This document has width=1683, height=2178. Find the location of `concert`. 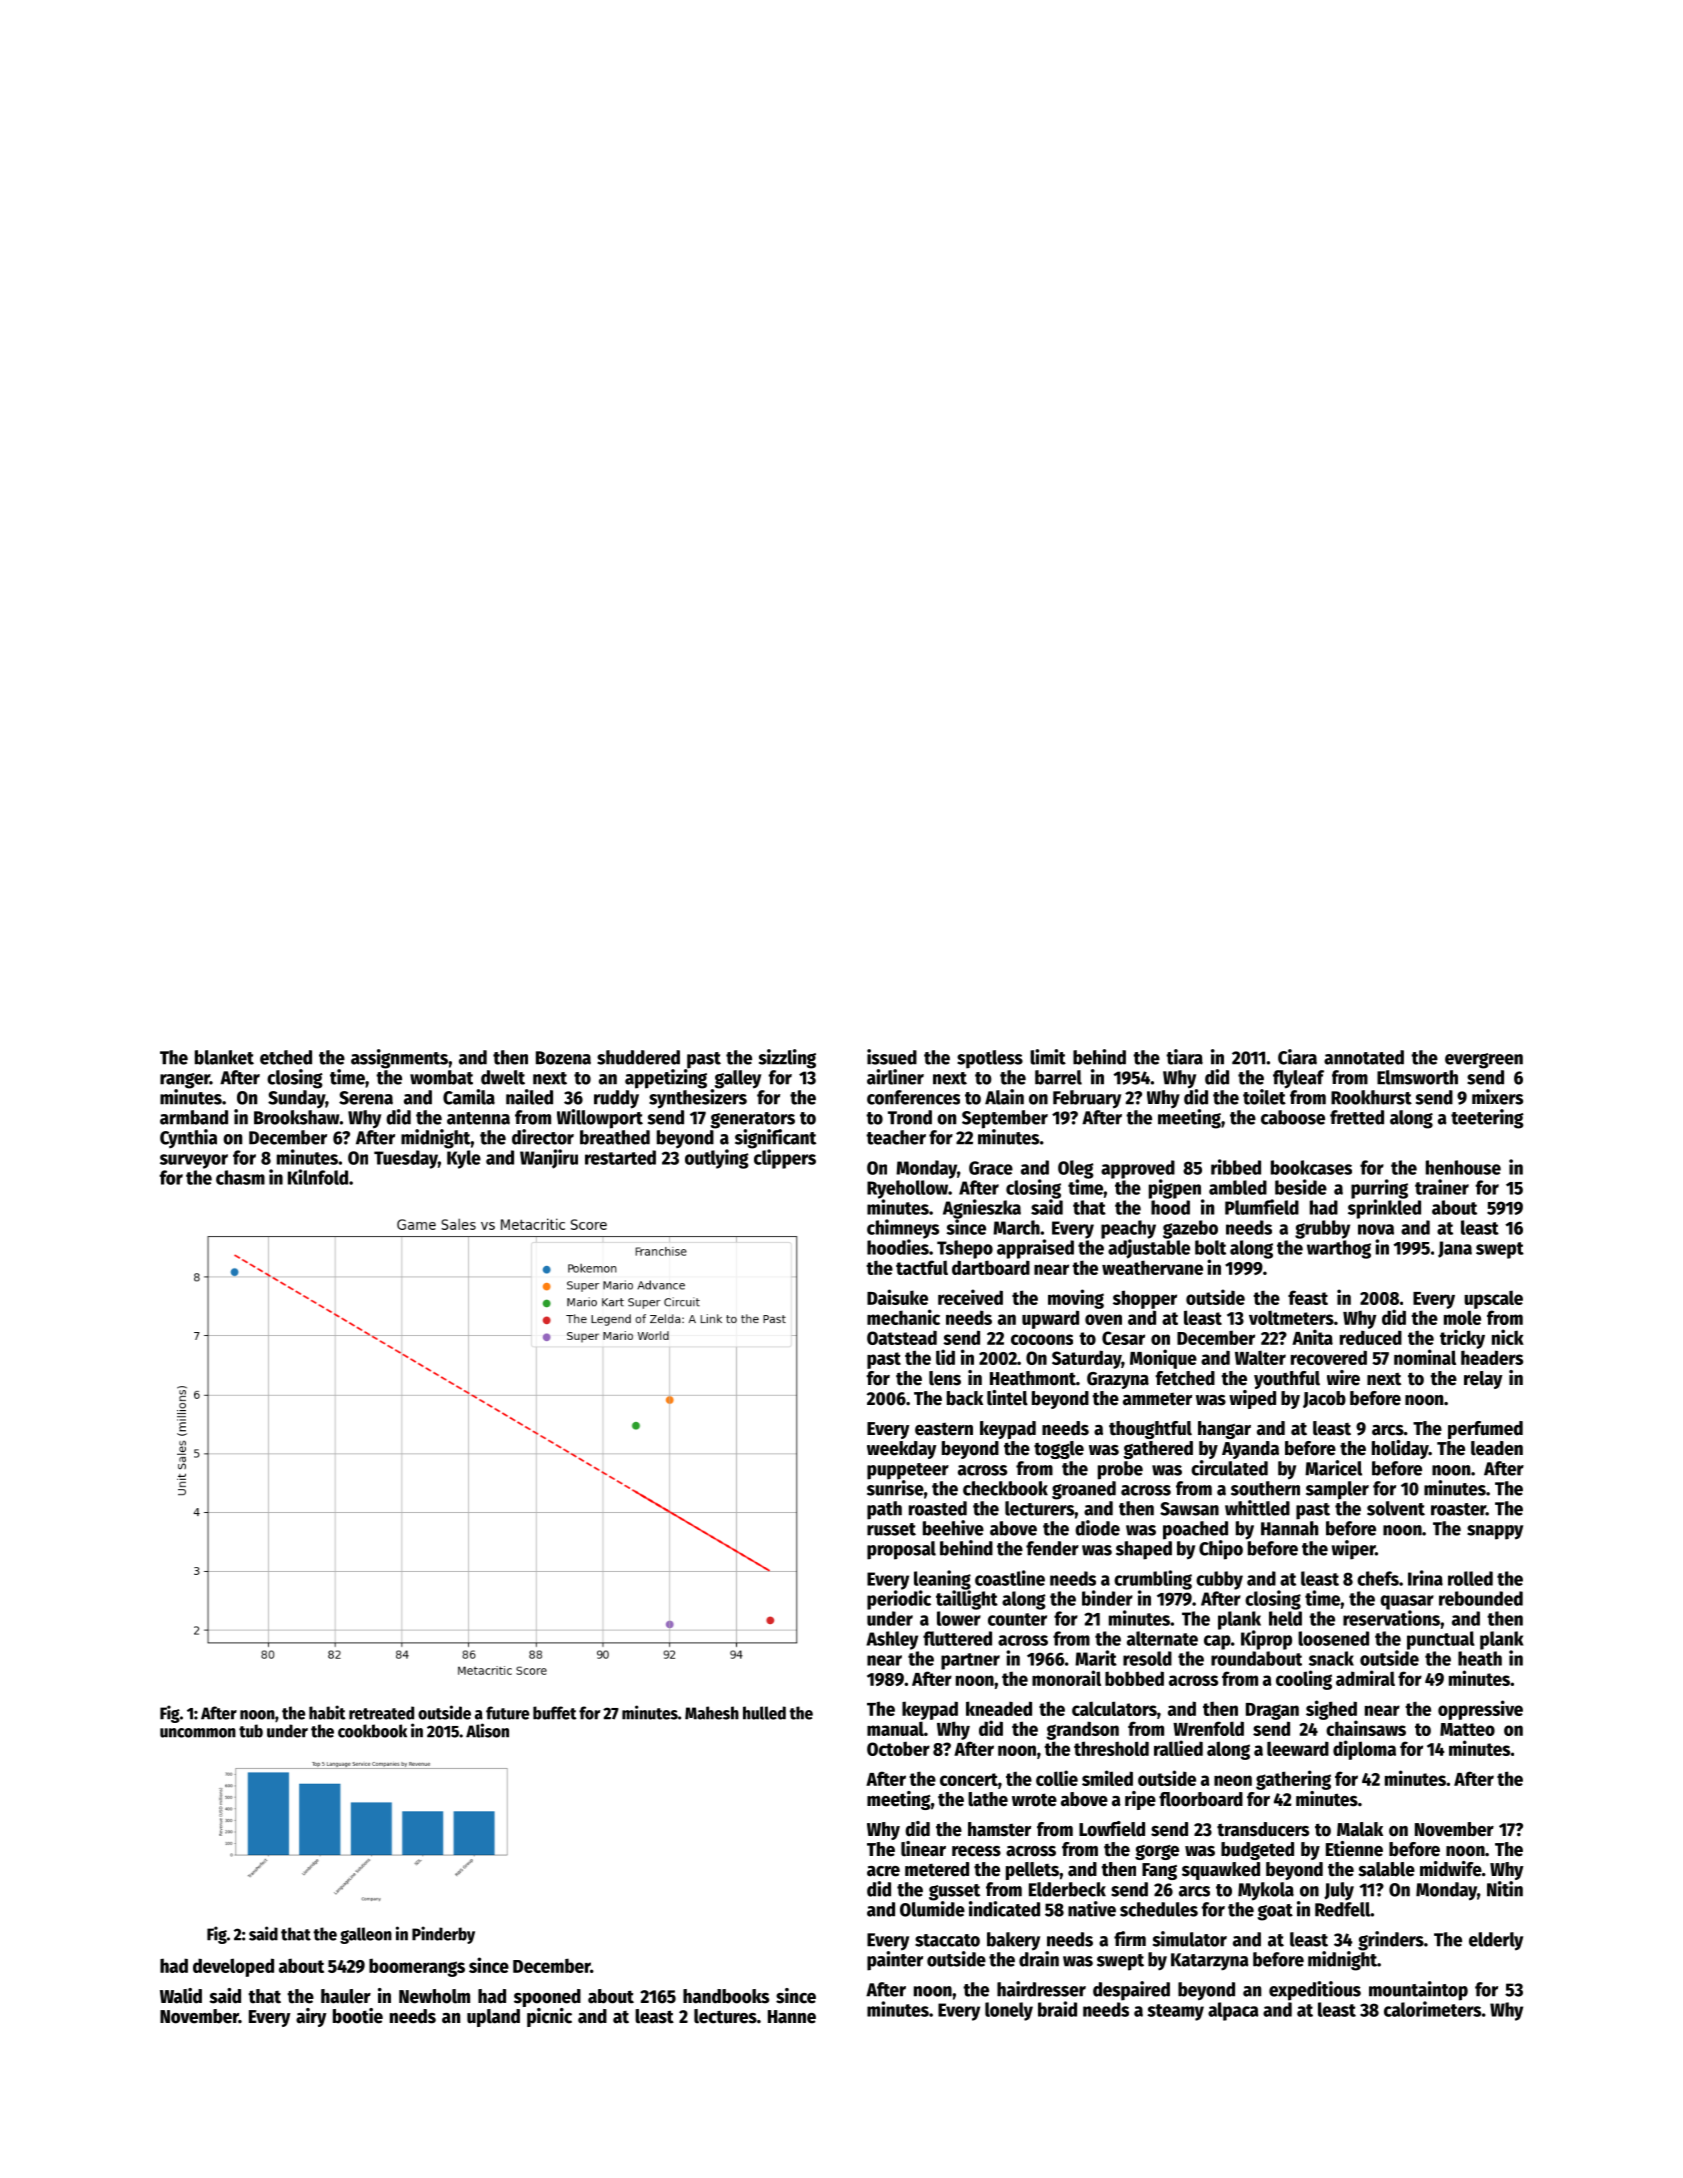

concert is located at coordinates (969, 1779).
